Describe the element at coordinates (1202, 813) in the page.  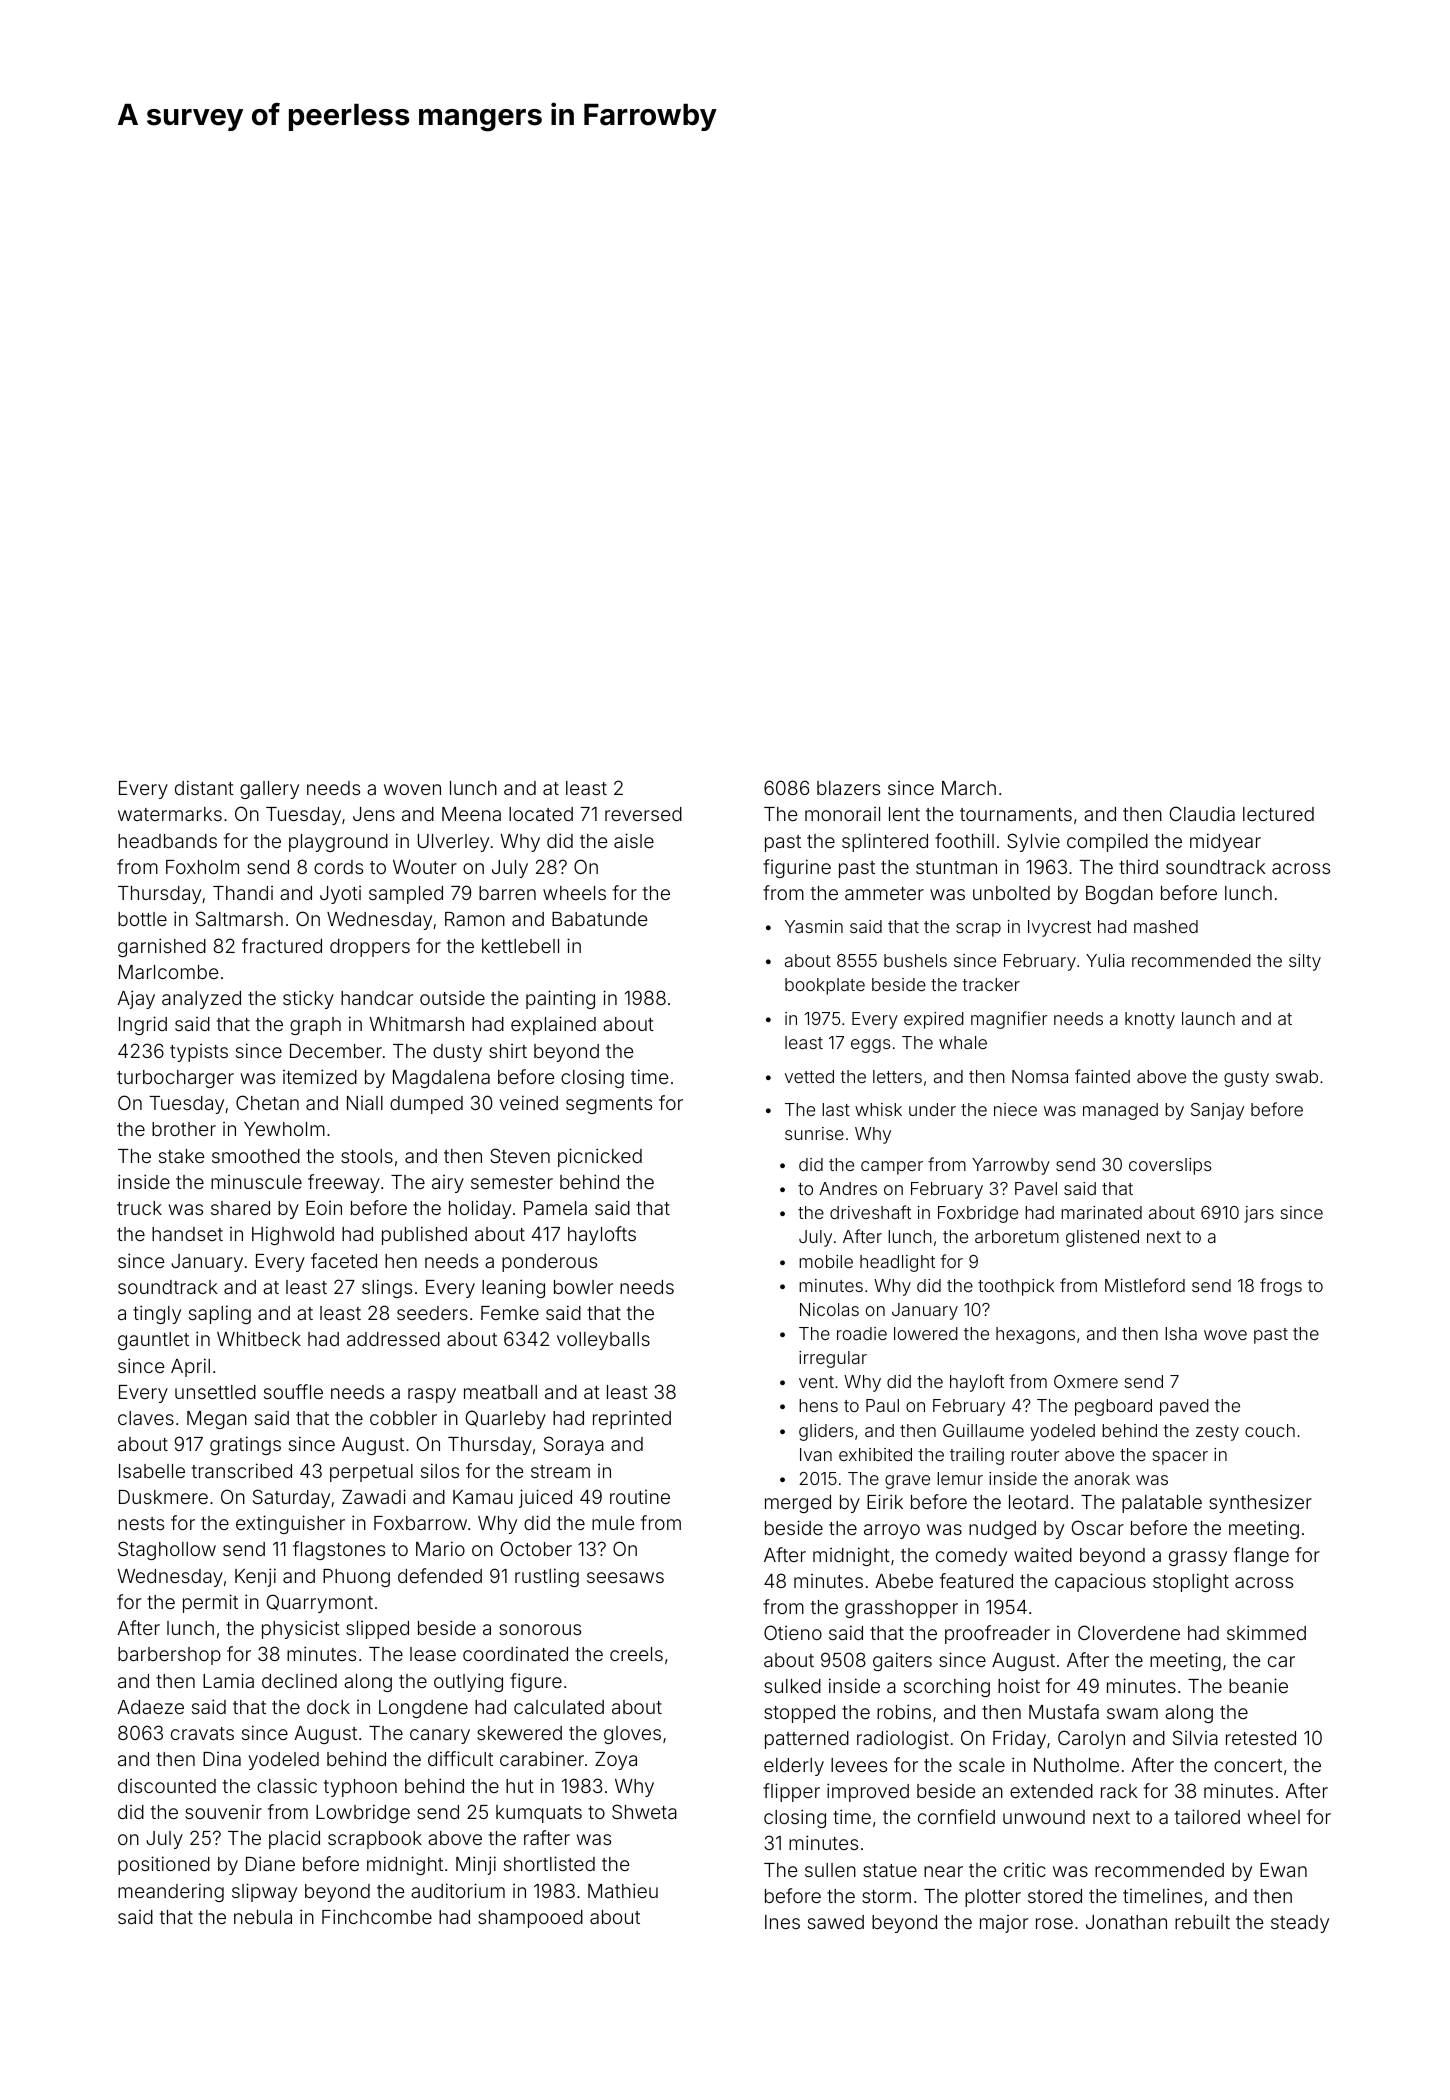
I see `Claudia` at that location.
